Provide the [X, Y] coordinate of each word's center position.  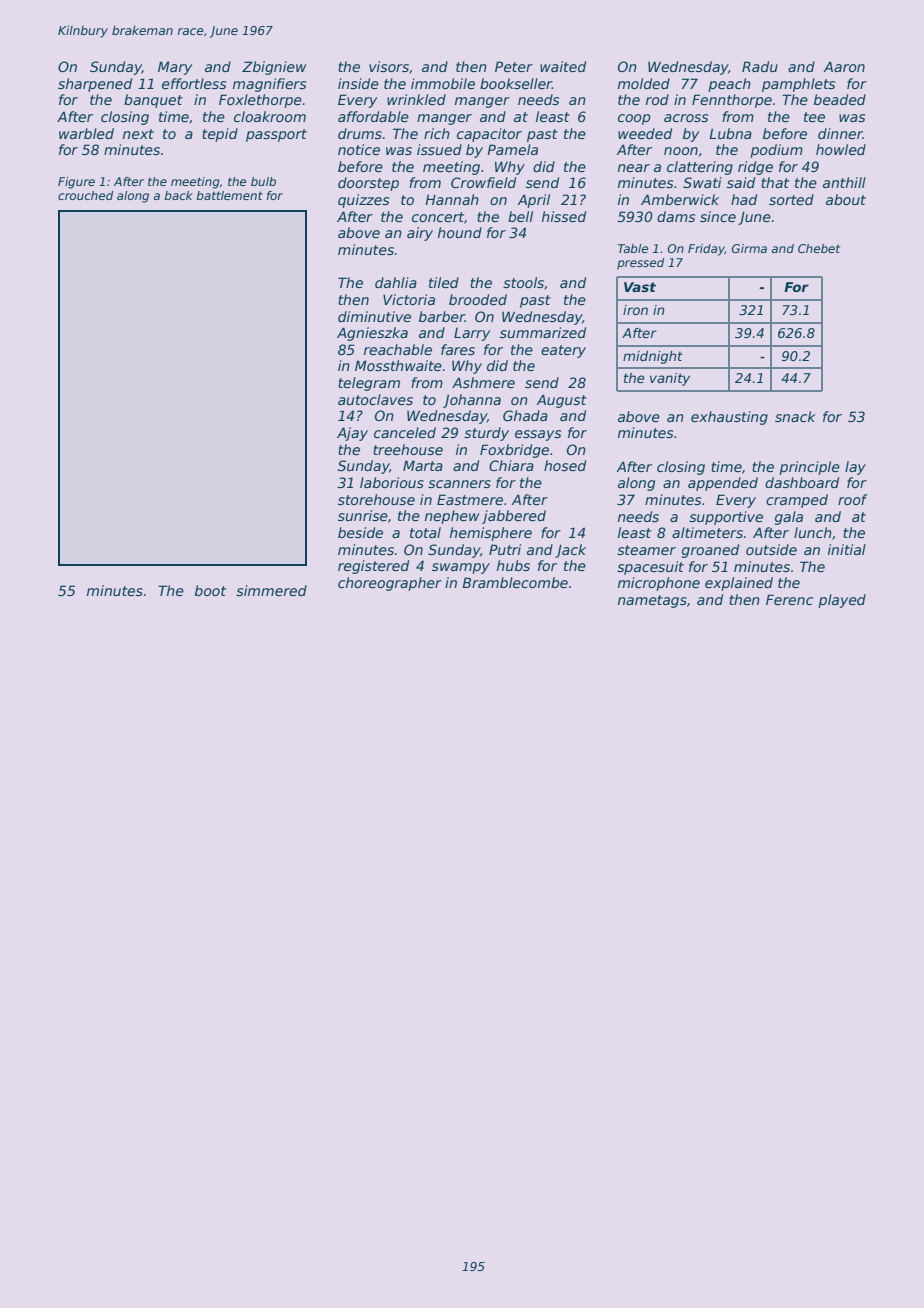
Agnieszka [372, 334]
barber [442, 316]
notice [359, 149]
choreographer [390, 584]
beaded [840, 99]
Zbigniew [274, 68]
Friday [706, 250]
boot [210, 590]
